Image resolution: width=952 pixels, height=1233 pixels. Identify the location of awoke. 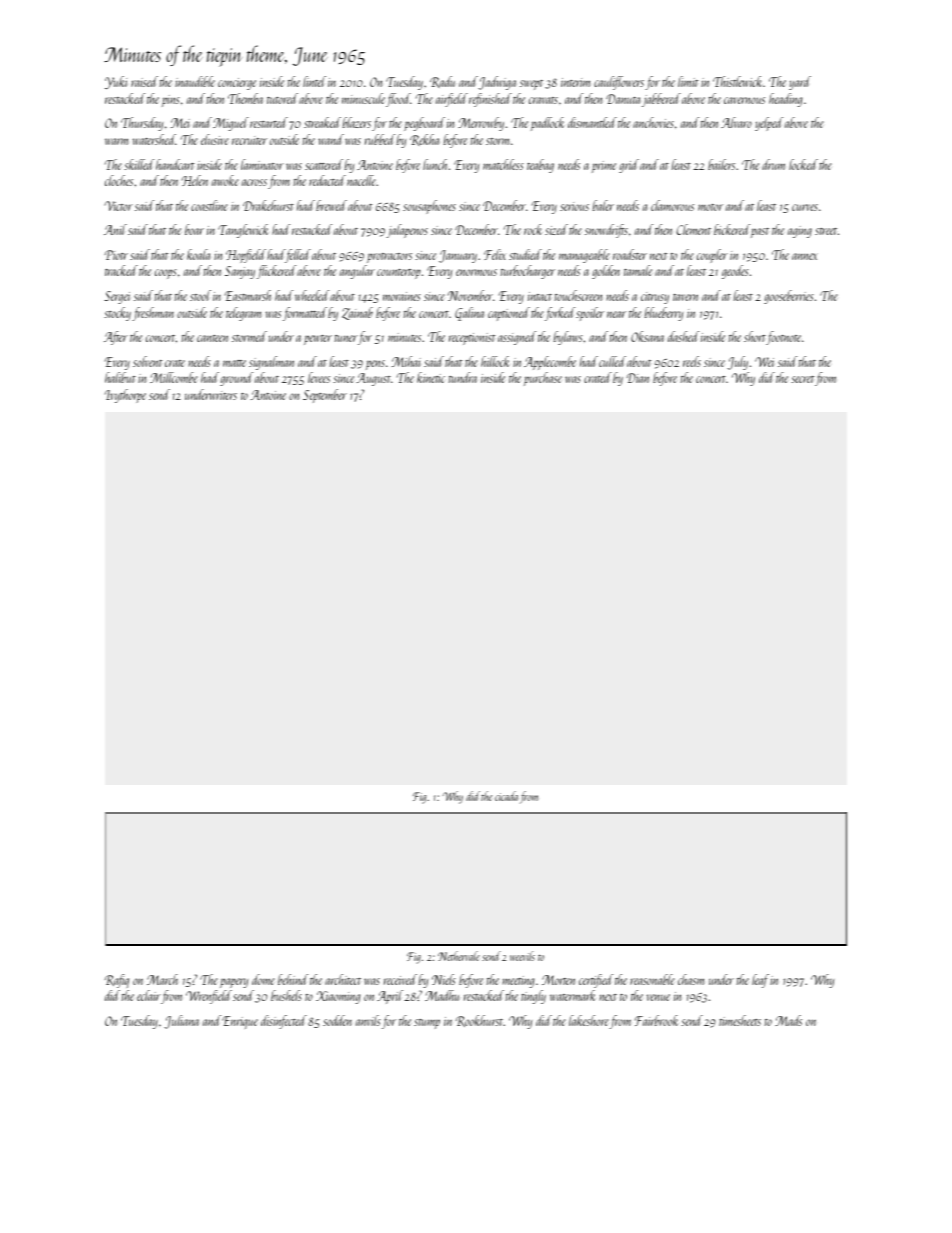
(225, 180).
